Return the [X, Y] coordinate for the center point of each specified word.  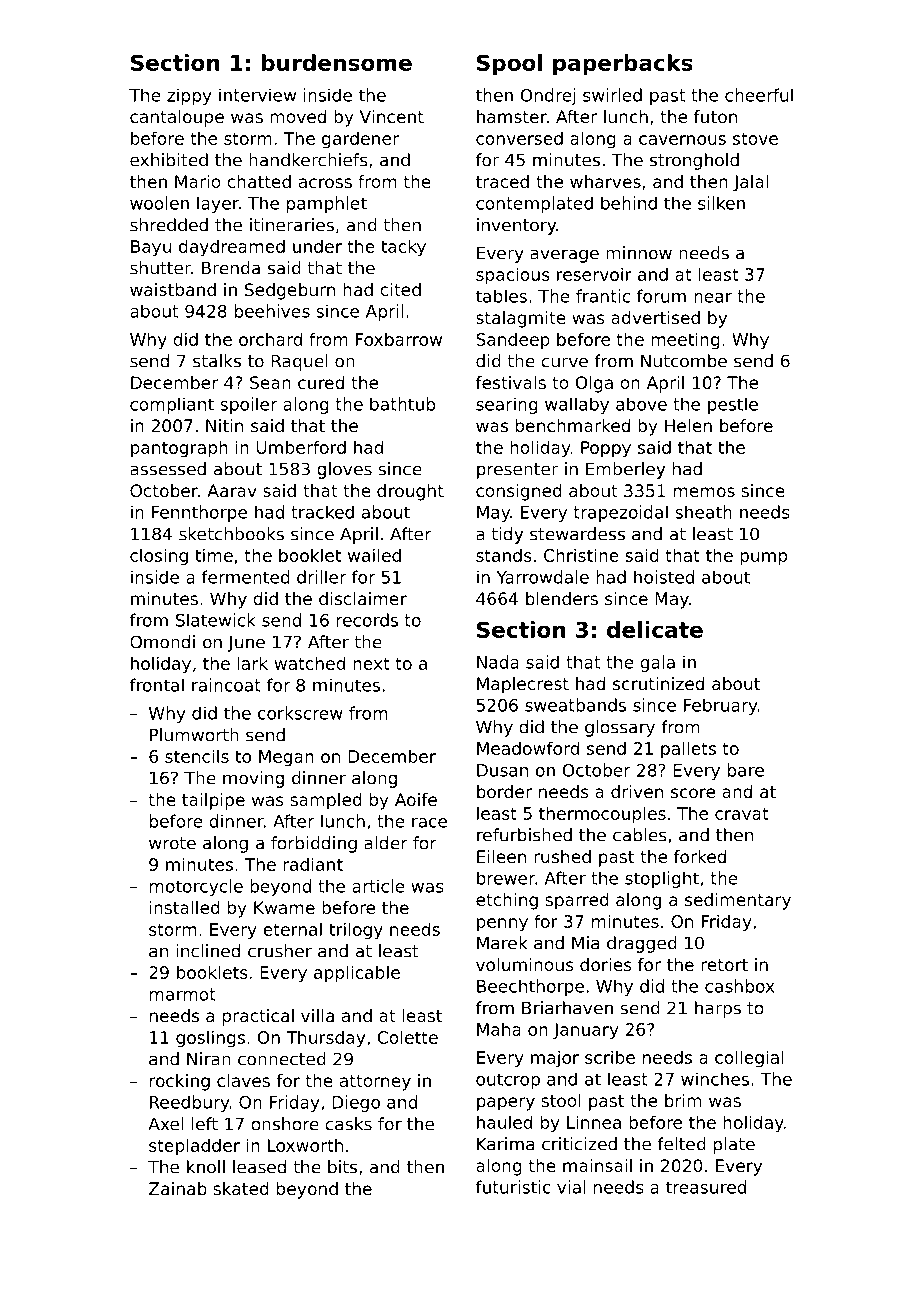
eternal [292, 929]
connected [282, 1059]
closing [159, 557]
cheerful [759, 95]
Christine [581, 555]
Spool [509, 65]
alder [386, 843]
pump [763, 559]
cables [640, 835]
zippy [189, 96]
